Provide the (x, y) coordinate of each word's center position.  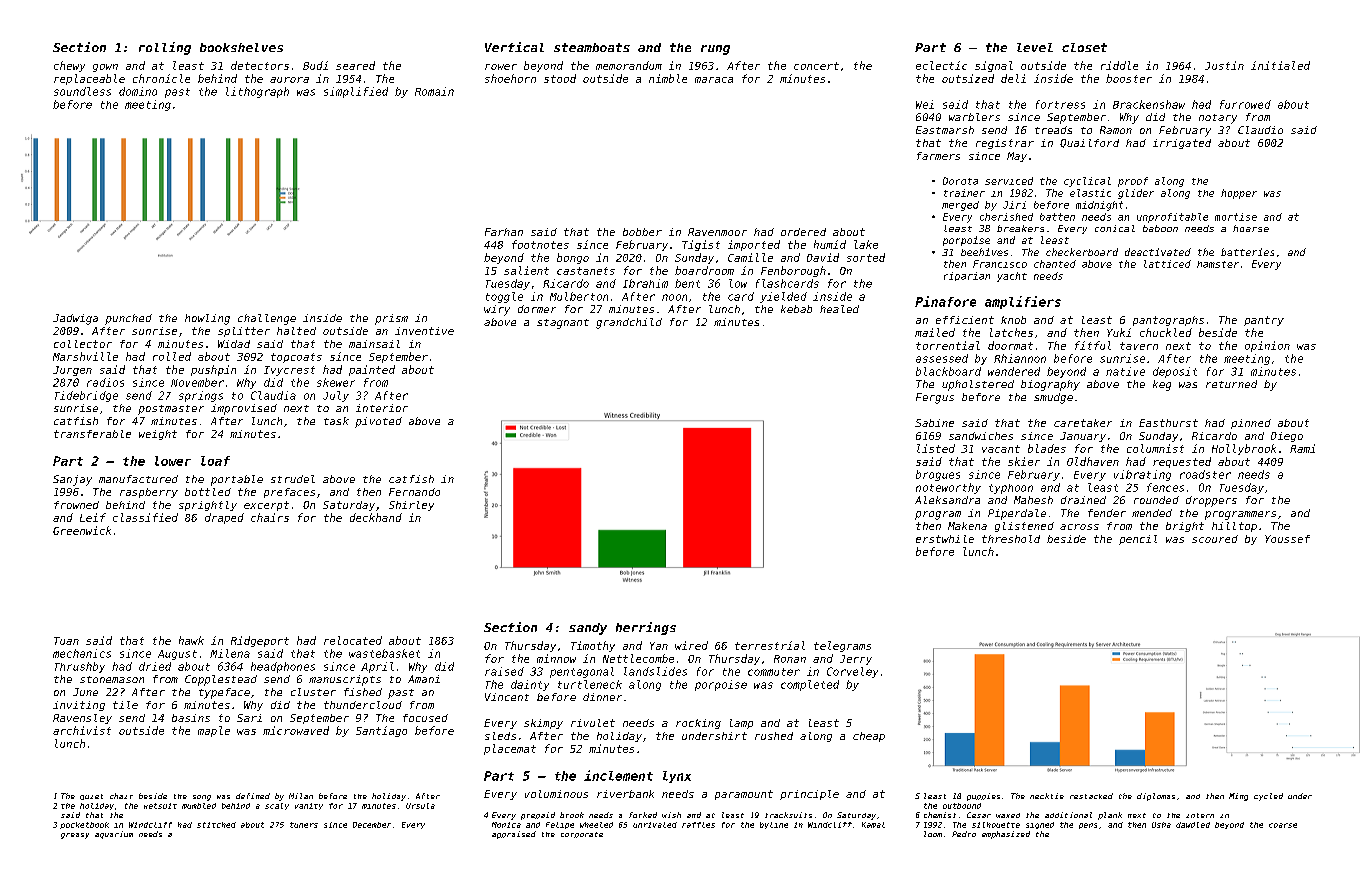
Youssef (1287, 539)
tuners (304, 825)
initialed (1280, 65)
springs (201, 396)
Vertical (514, 47)
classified (145, 517)
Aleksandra (947, 500)
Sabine (934, 423)
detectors (260, 65)
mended (1152, 513)
